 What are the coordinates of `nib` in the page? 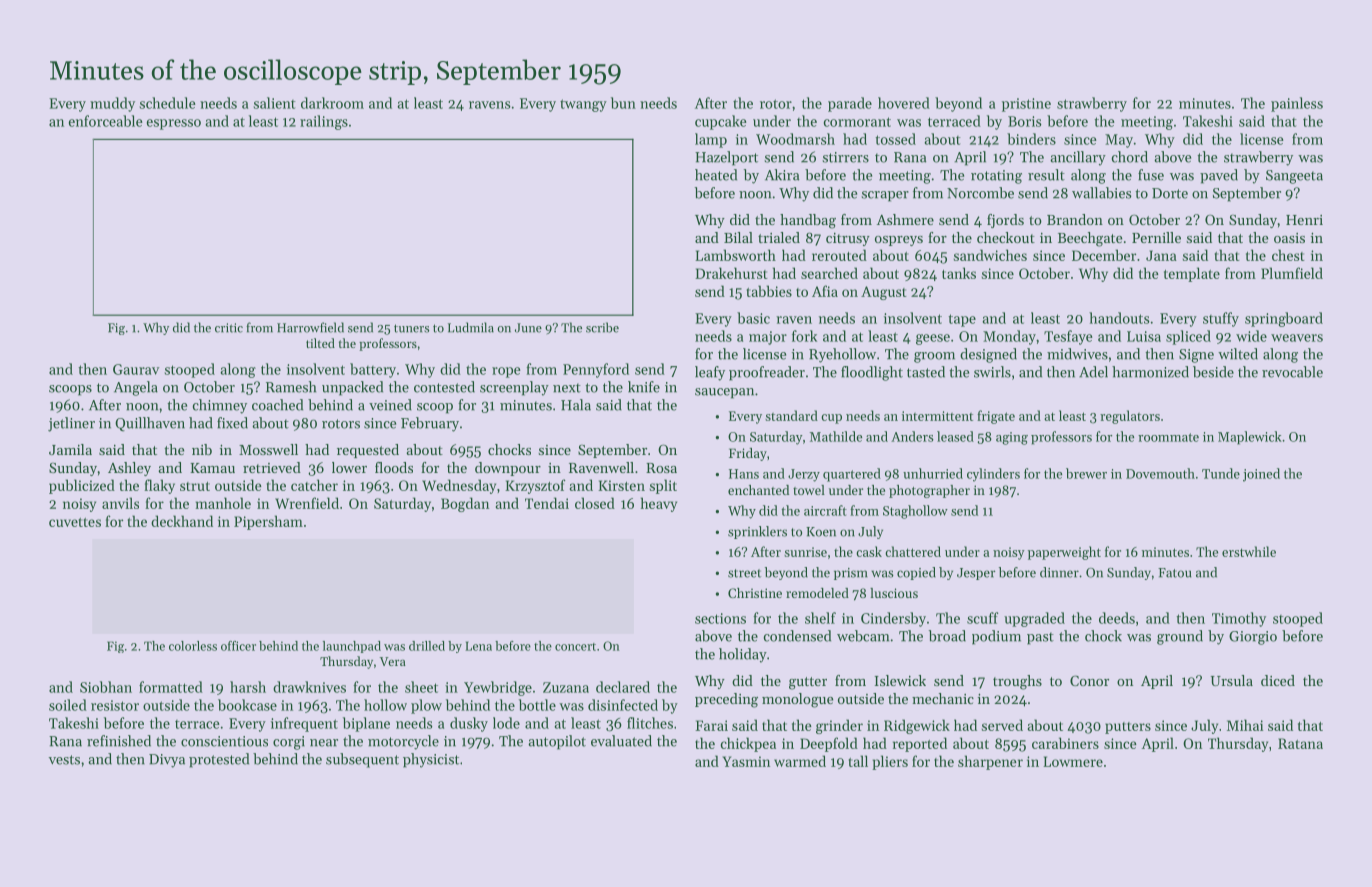 It's located at (202, 449).
